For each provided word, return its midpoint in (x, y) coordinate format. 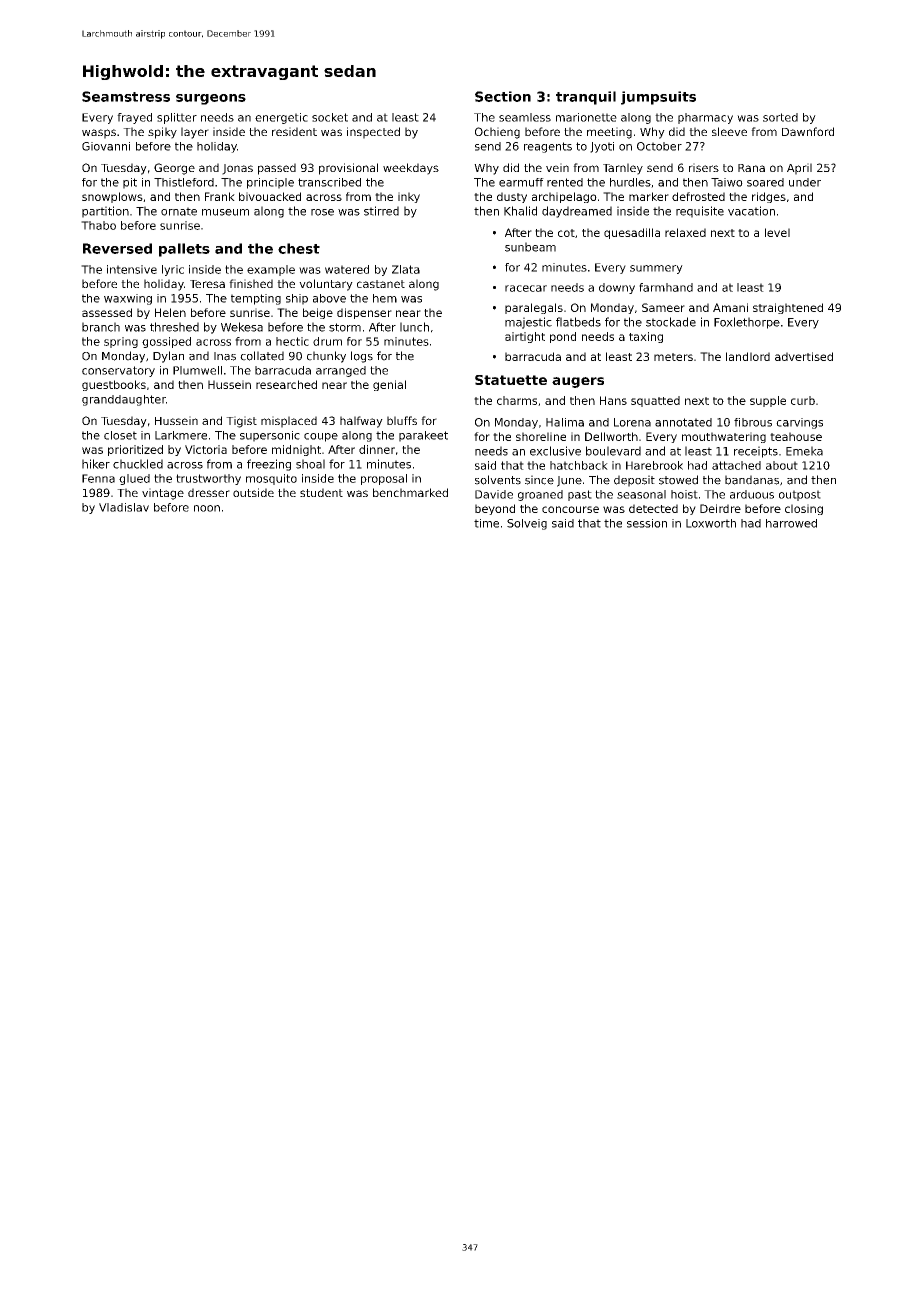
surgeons (211, 99)
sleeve (729, 131)
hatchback (579, 465)
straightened (788, 308)
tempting (256, 299)
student (321, 492)
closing (804, 509)
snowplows (112, 197)
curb (803, 400)
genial (389, 385)
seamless (525, 117)
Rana (751, 168)
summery (656, 269)
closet (120, 435)
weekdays (411, 169)
